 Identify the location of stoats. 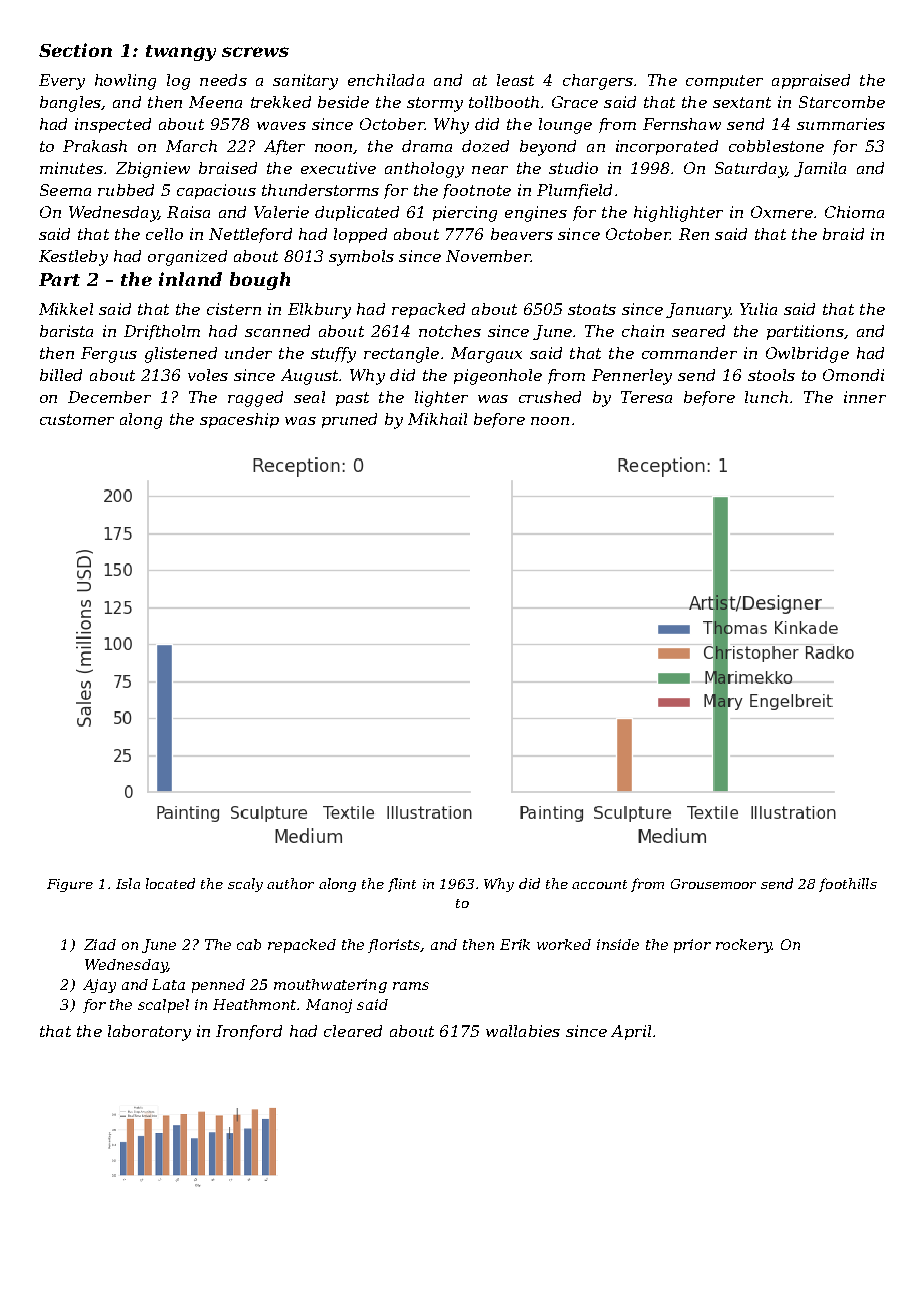
(592, 309).
